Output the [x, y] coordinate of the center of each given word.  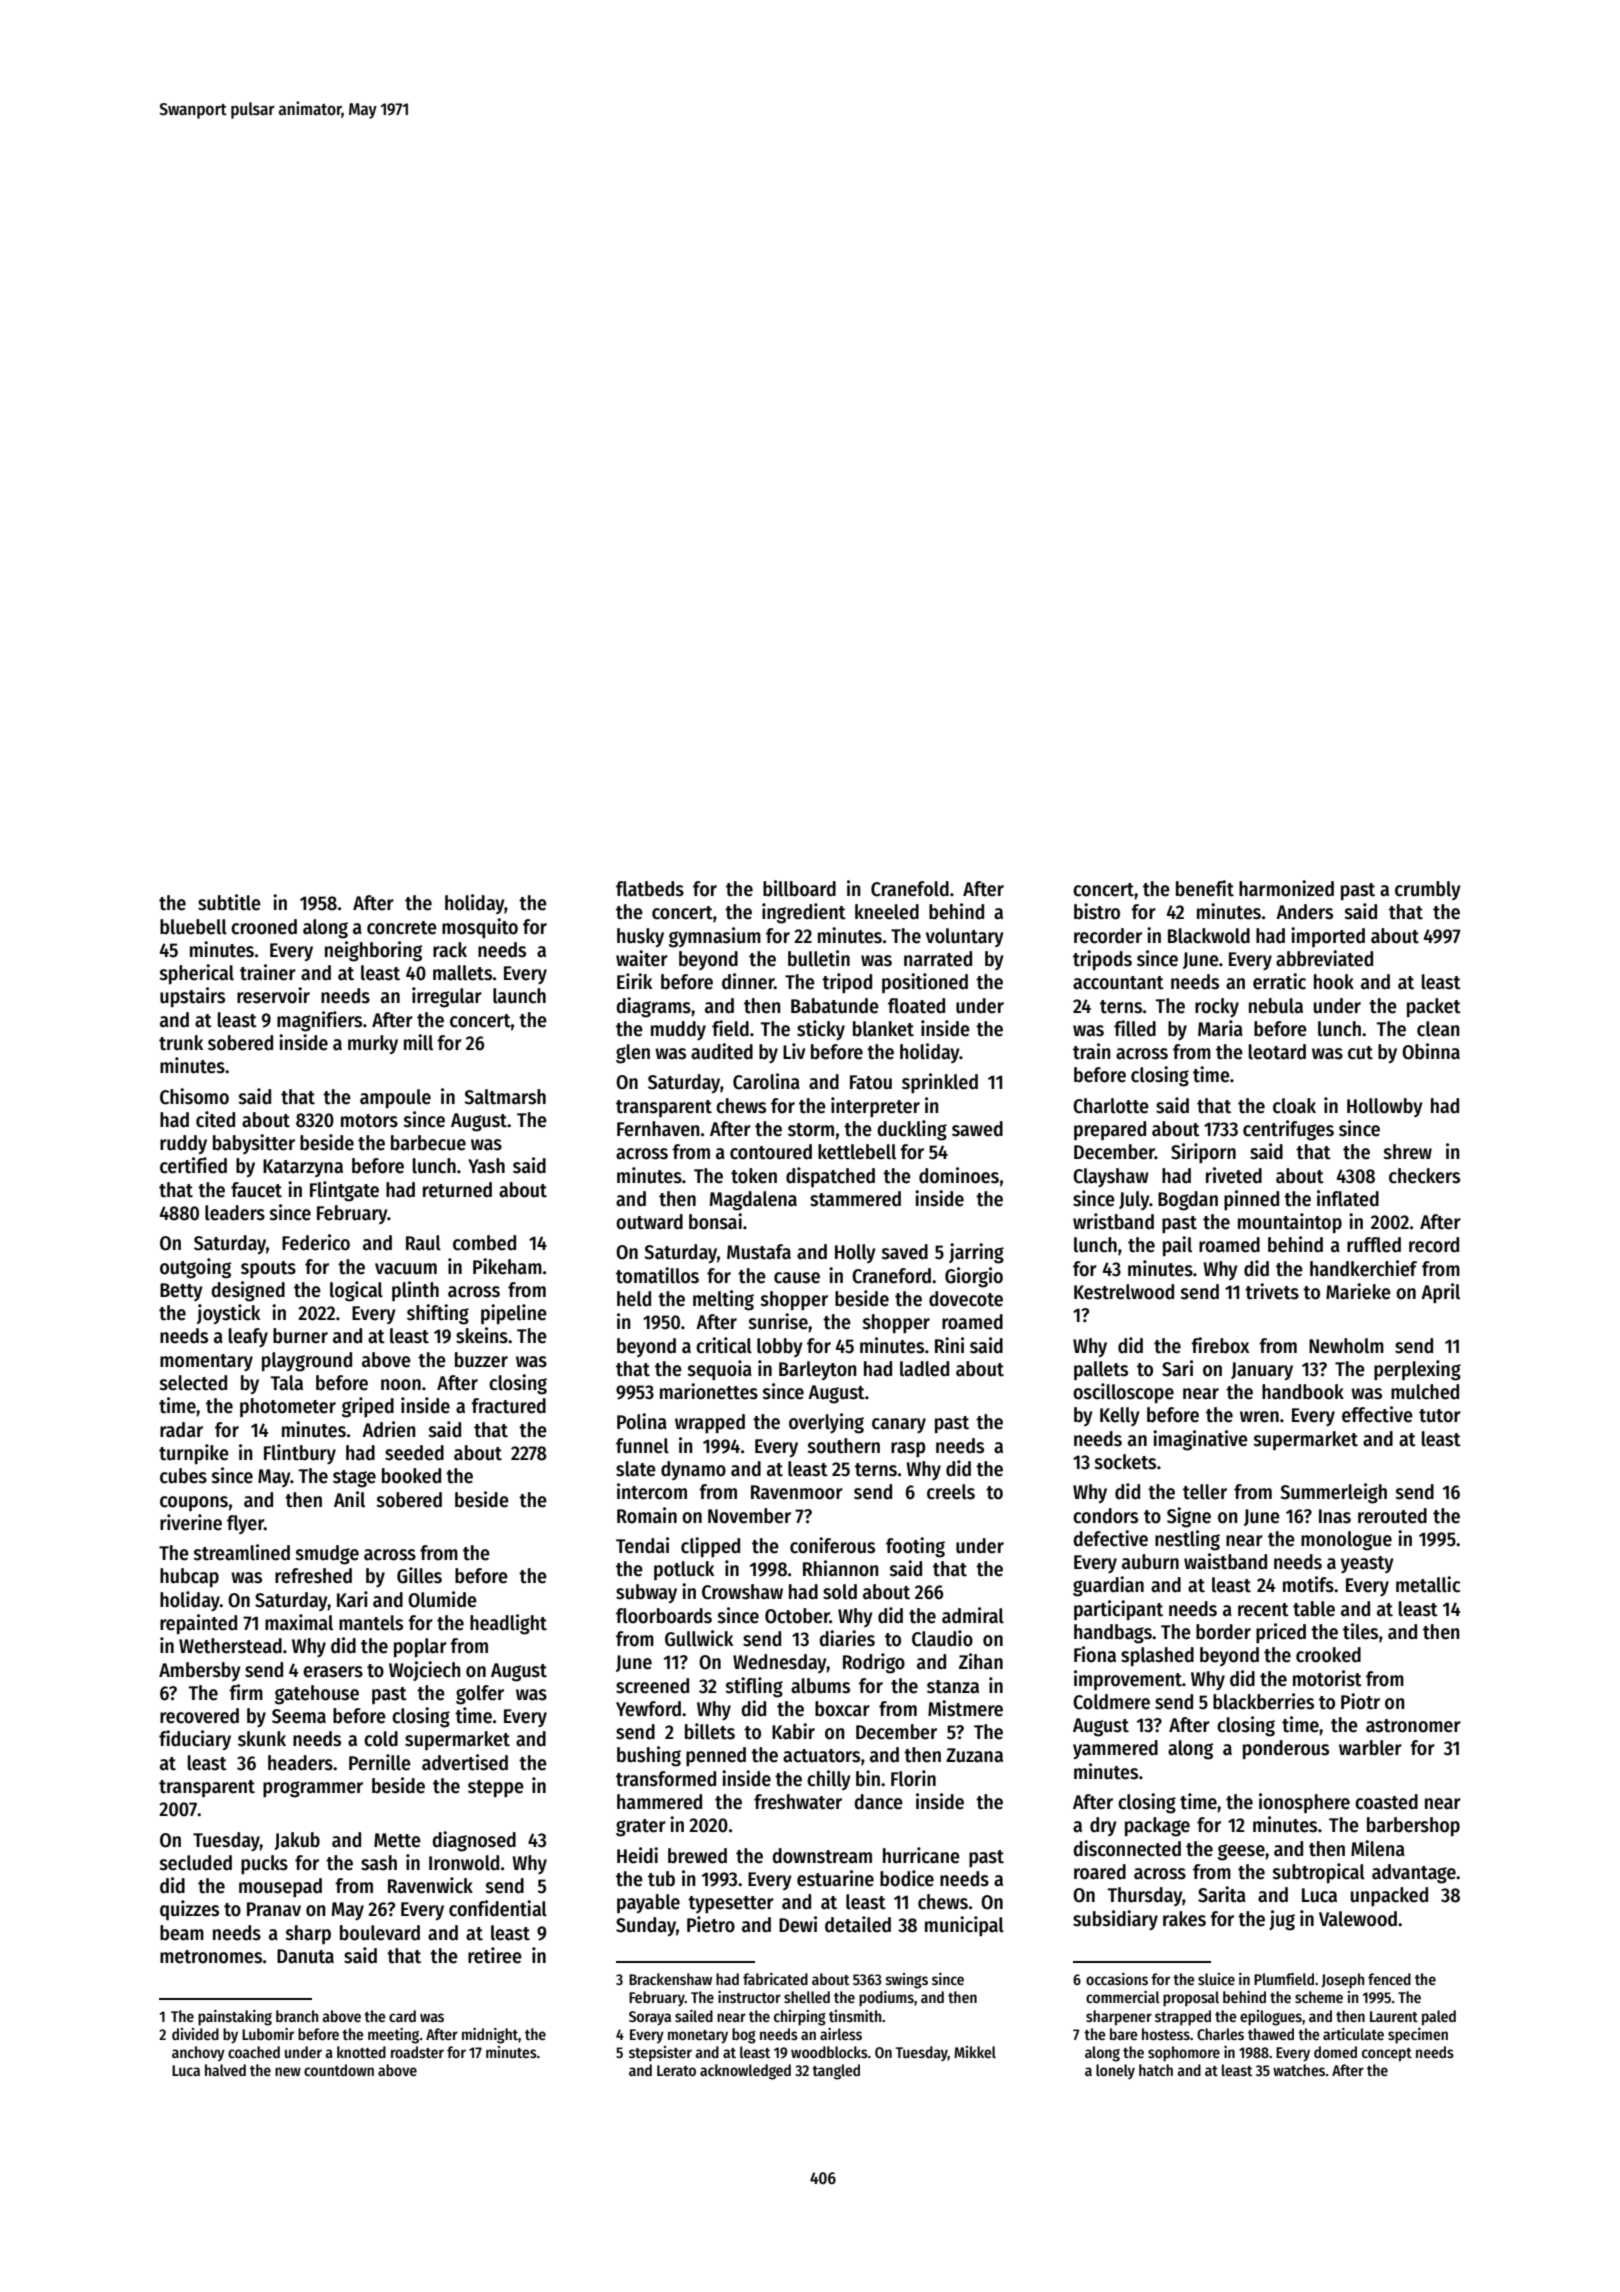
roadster [417, 2052]
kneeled [887, 912]
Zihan [981, 1661]
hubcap [189, 1578]
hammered [659, 1802]
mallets [462, 973]
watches [1299, 2070]
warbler [1370, 1748]
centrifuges [1288, 1130]
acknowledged [745, 2072]
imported [1328, 937]
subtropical [1318, 1873]
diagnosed [474, 1841]
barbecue [428, 1143]
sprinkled [940, 1083]
